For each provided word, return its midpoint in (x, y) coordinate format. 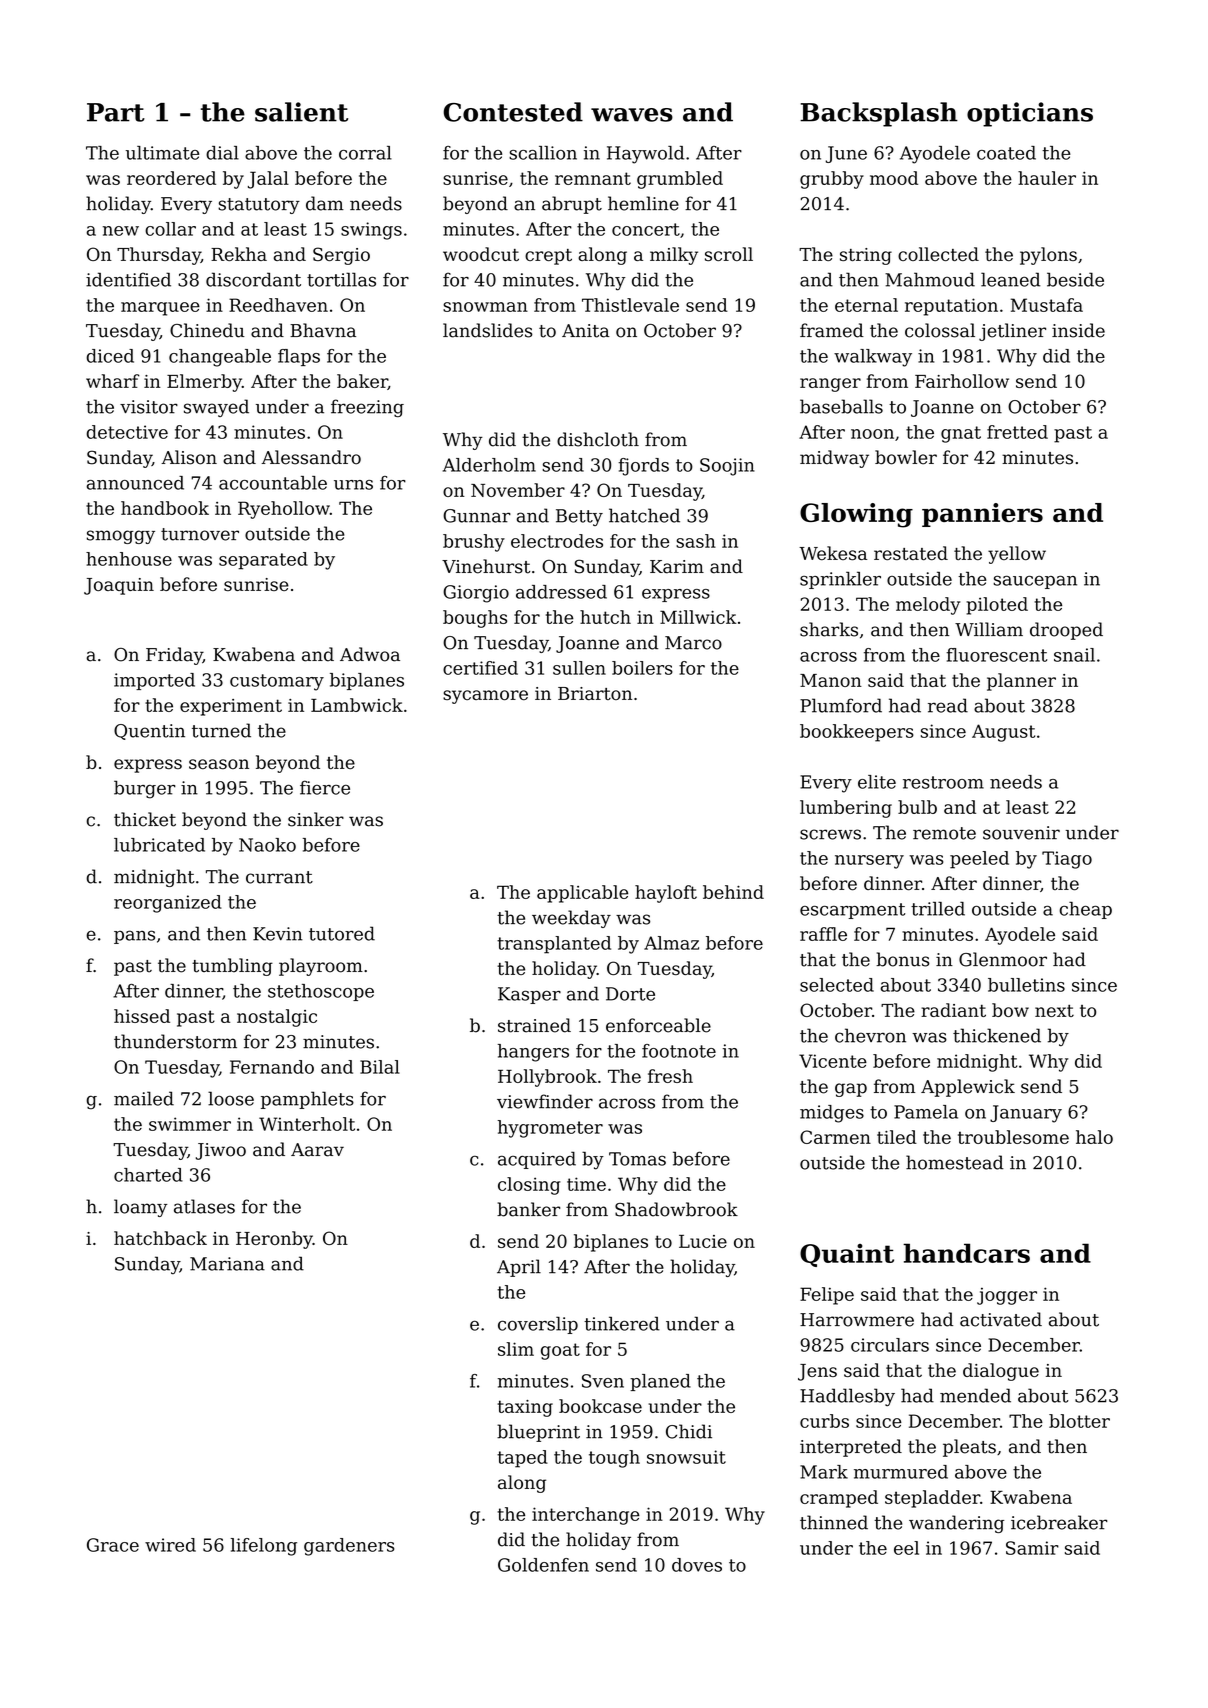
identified (128, 279)
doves (697, 1565)
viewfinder (545, 1101)
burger (145, 789)
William (989, 629)
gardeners (349, 1547)
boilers (642, 668)
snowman (485, 307)
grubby (832, 180)
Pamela (926, 1112)
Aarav (317, 1150)
